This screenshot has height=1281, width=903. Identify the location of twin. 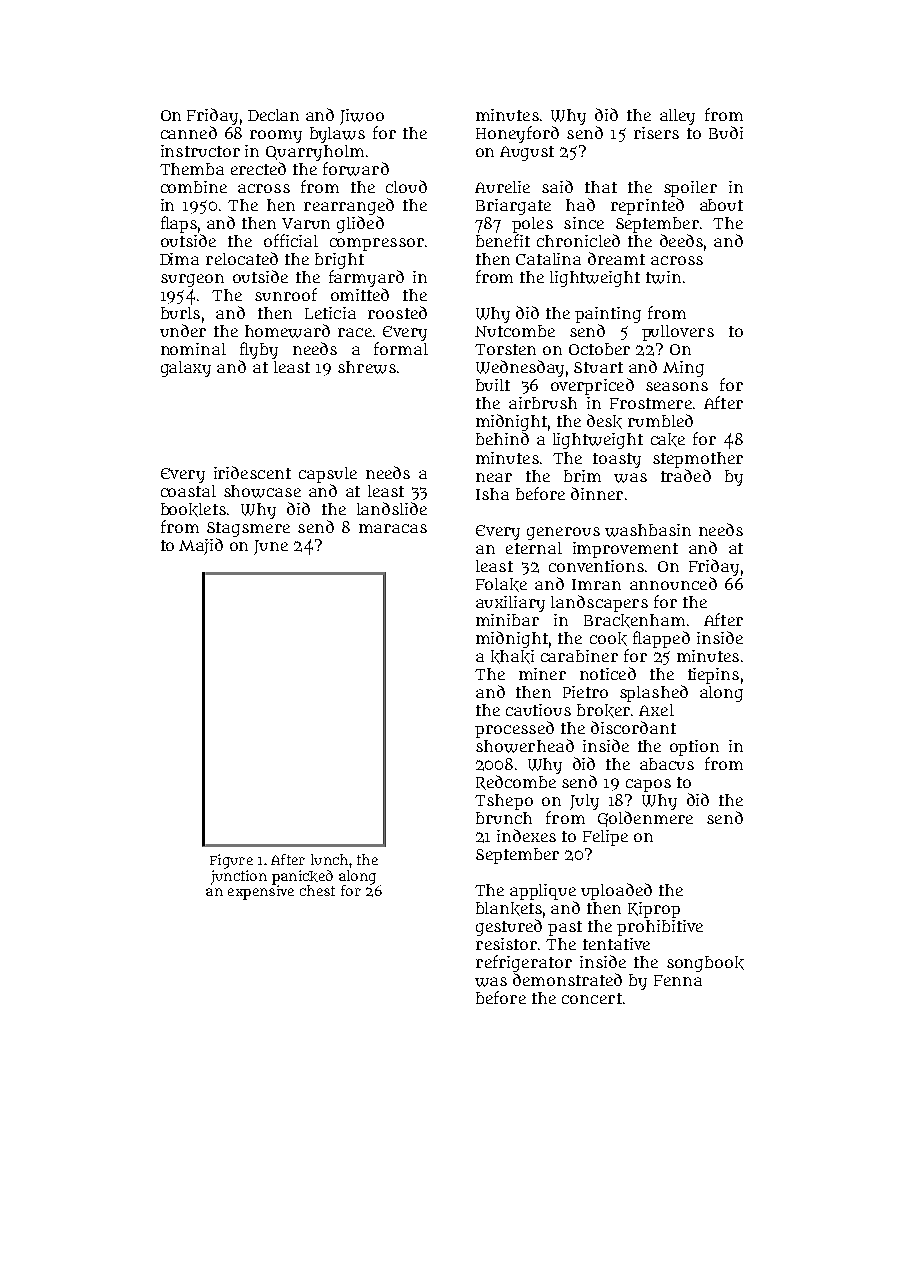
(663, 277).
